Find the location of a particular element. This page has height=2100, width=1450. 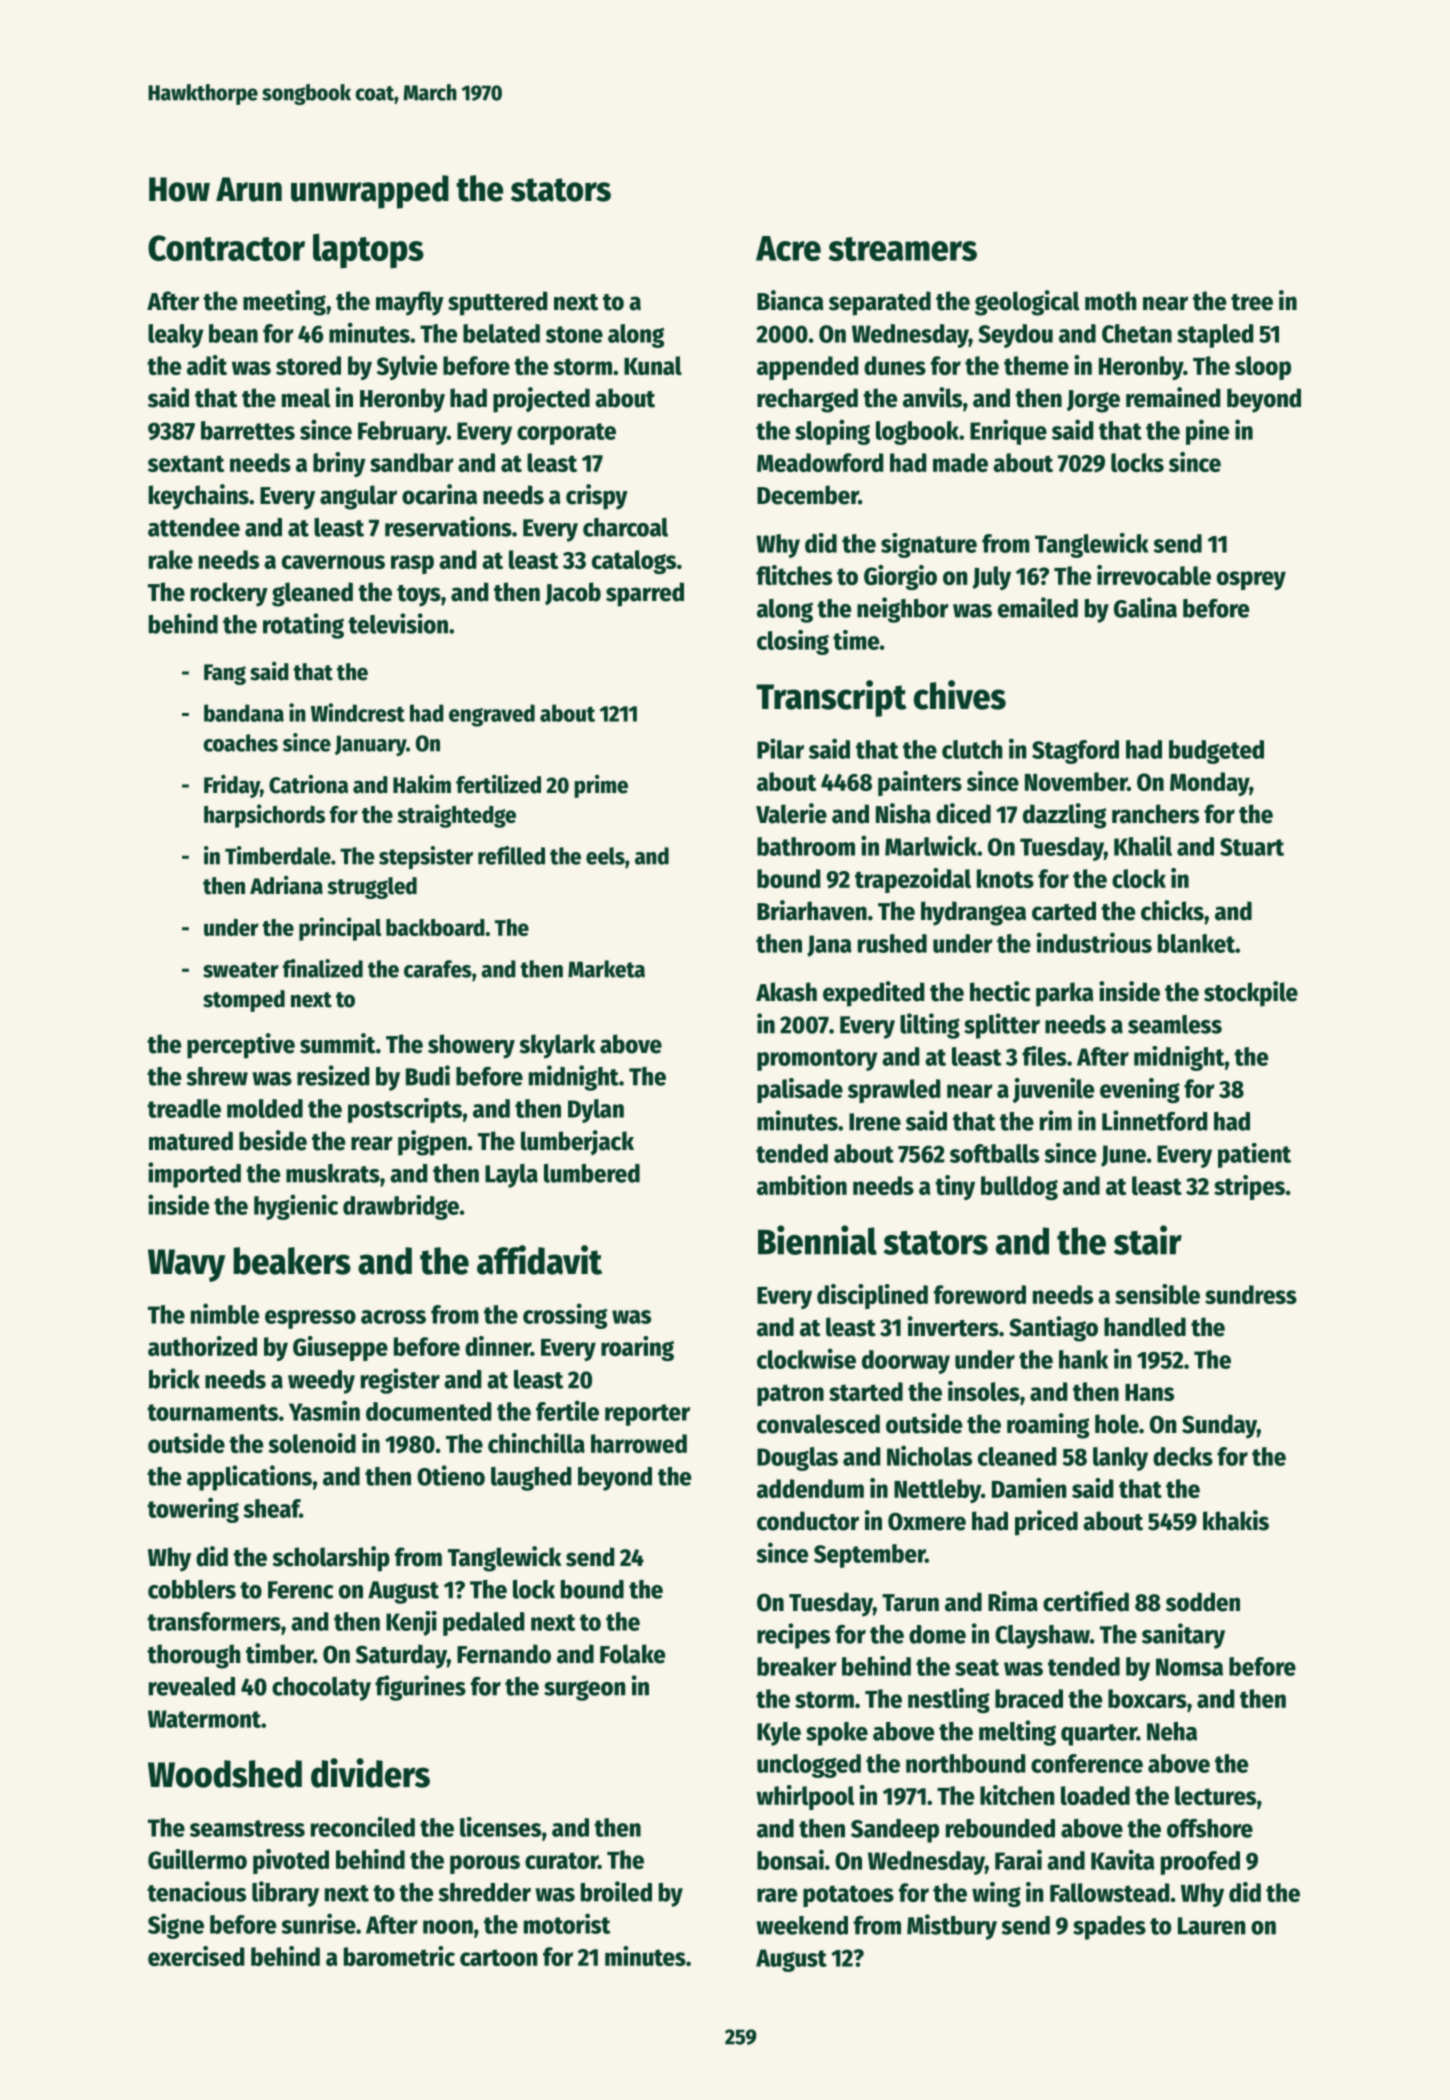

stripes is located at coordinates (1249, 1187).
